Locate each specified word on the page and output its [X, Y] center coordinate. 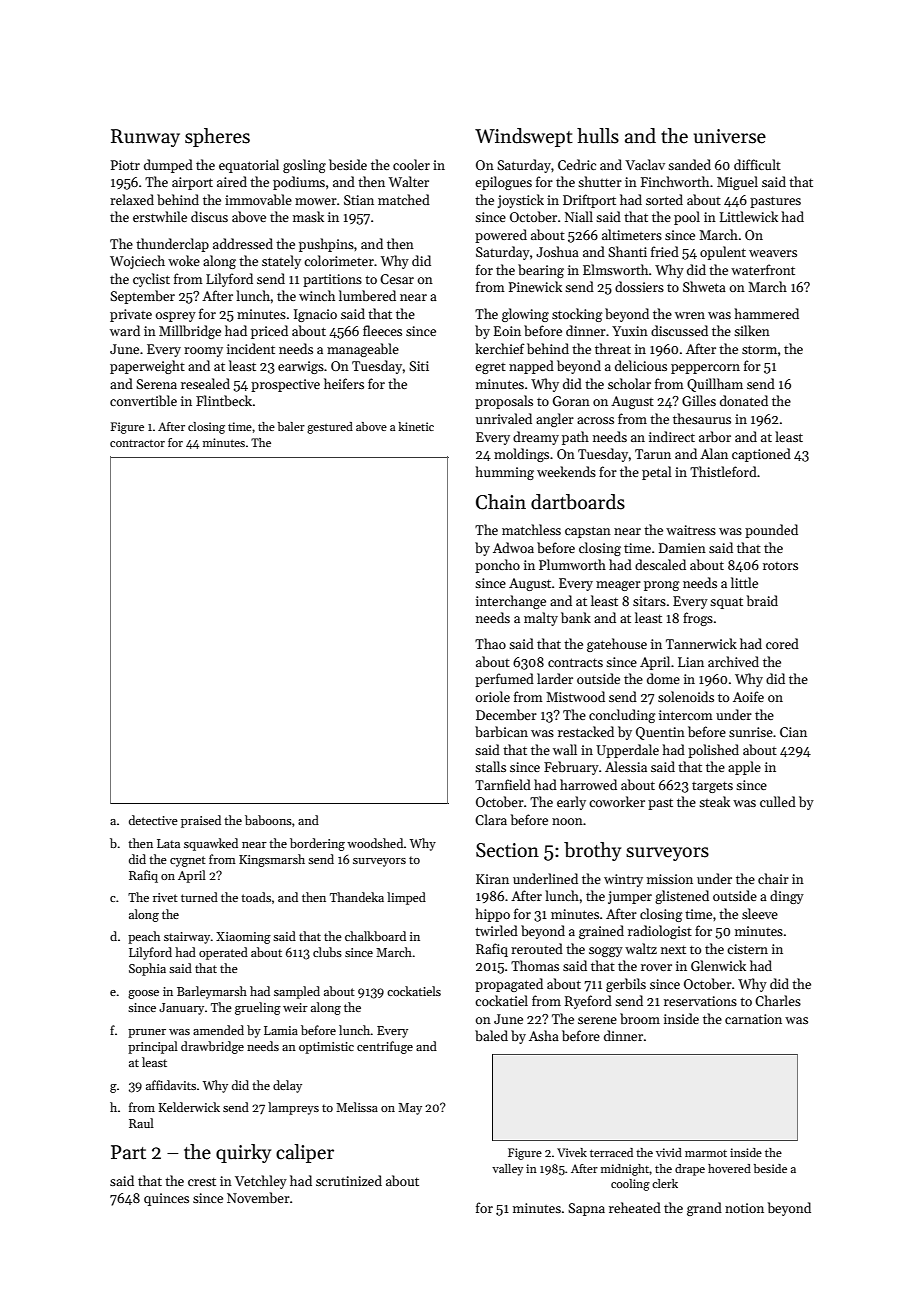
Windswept [524, 137]
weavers [773, 253]
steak [714, 801]
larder [555, 678]
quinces [166, 1199]
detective [153, 820]
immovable [258, 199]
